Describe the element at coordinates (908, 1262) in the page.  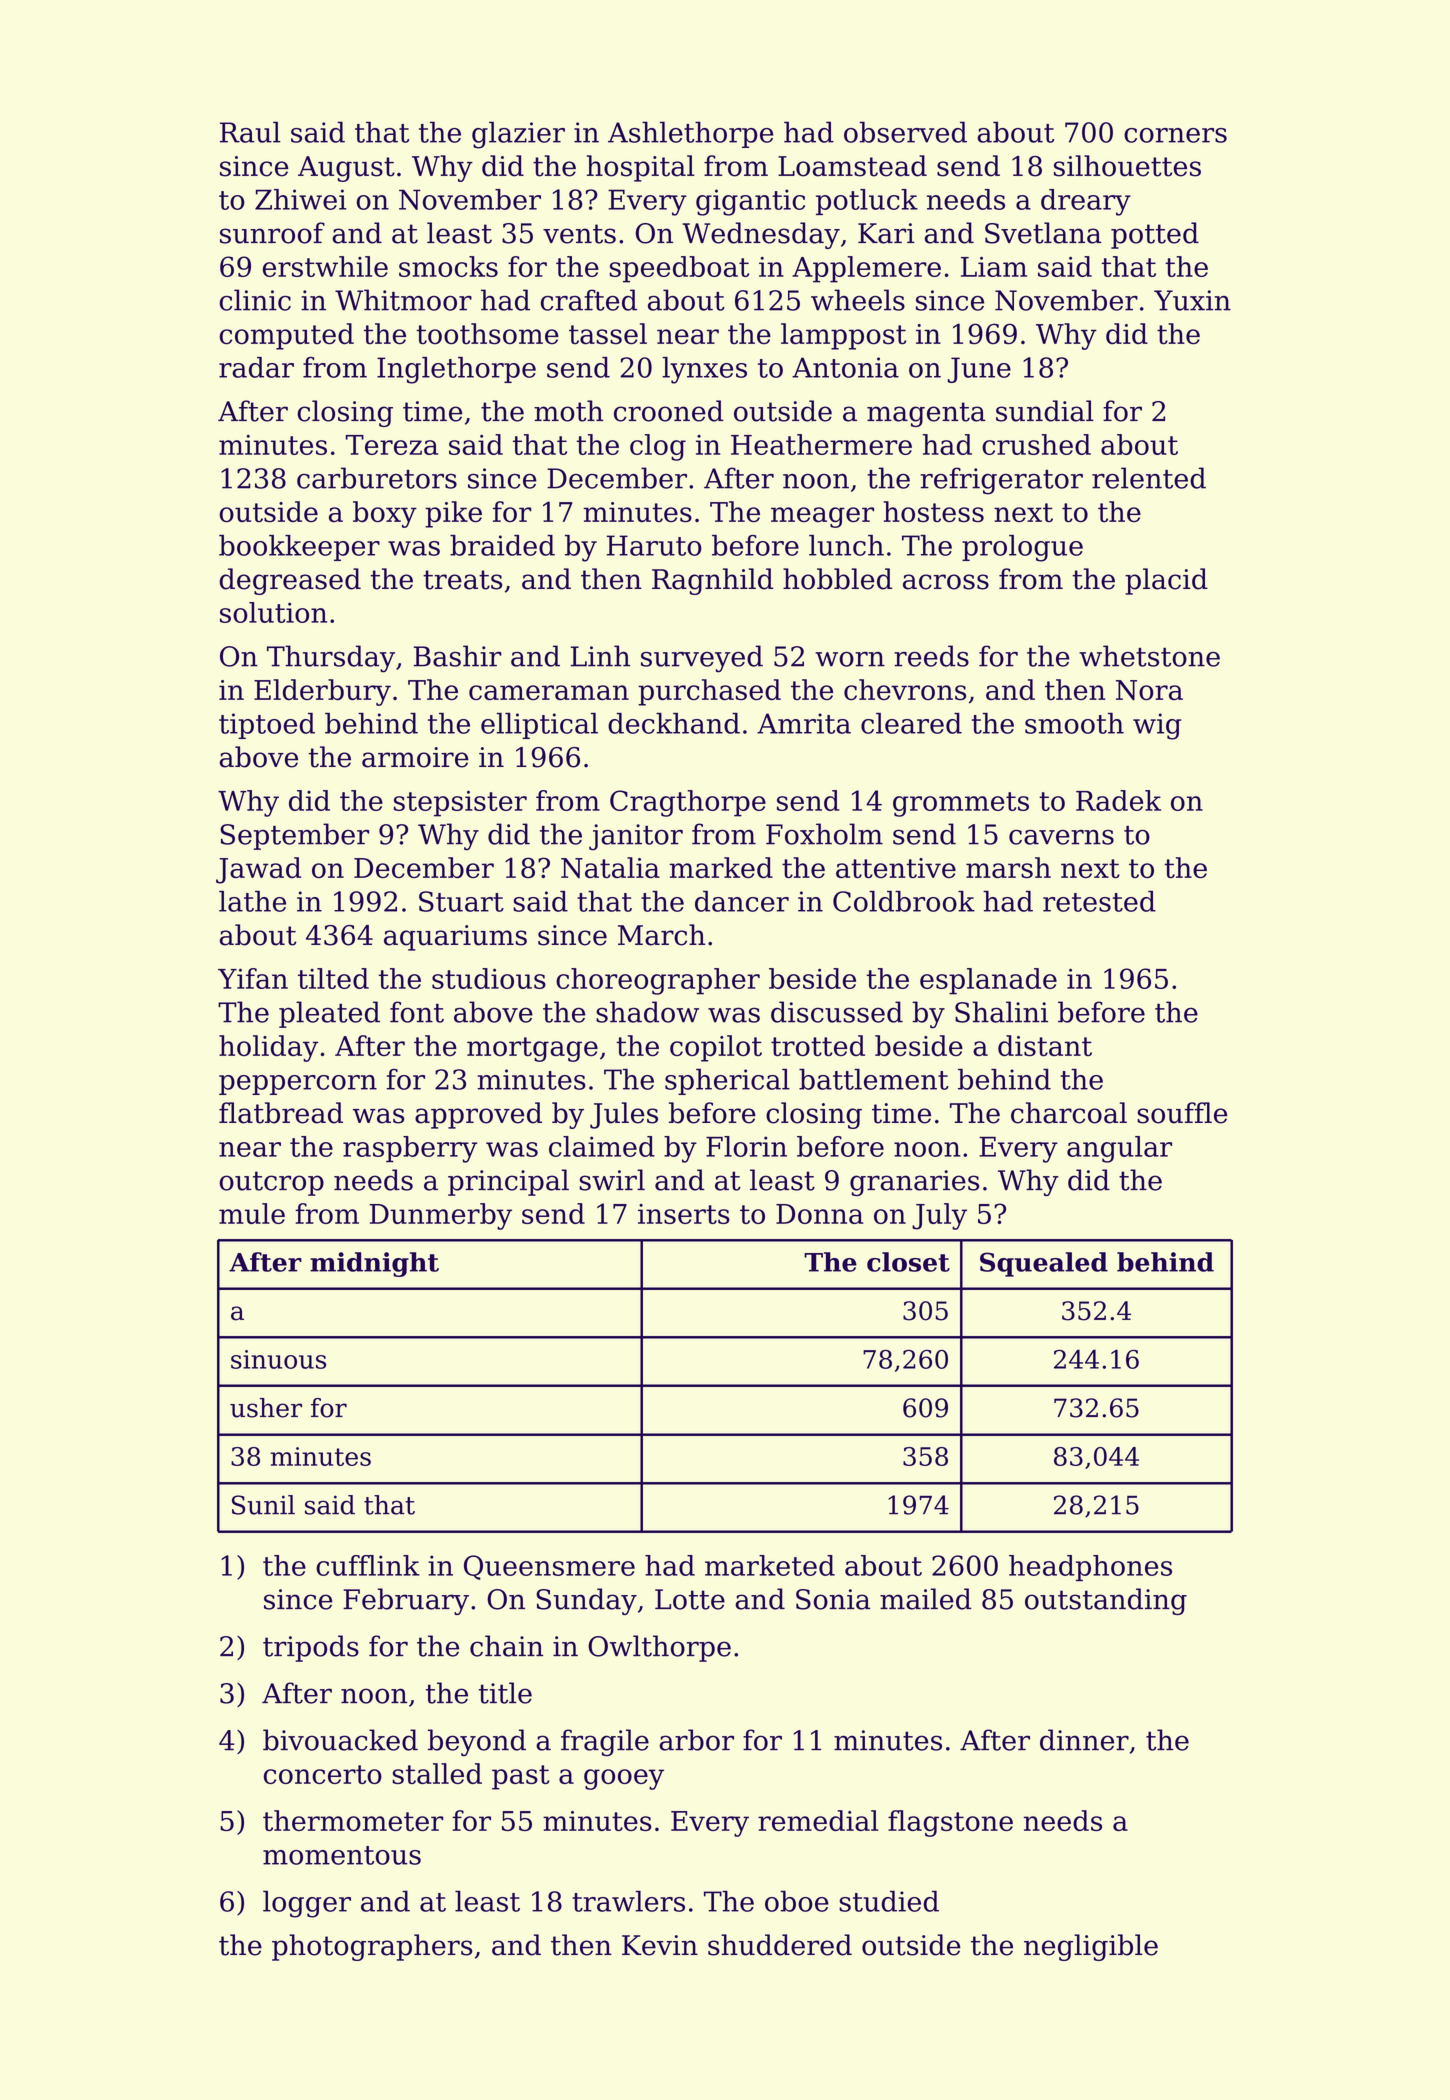
I see `closet` at that location.
